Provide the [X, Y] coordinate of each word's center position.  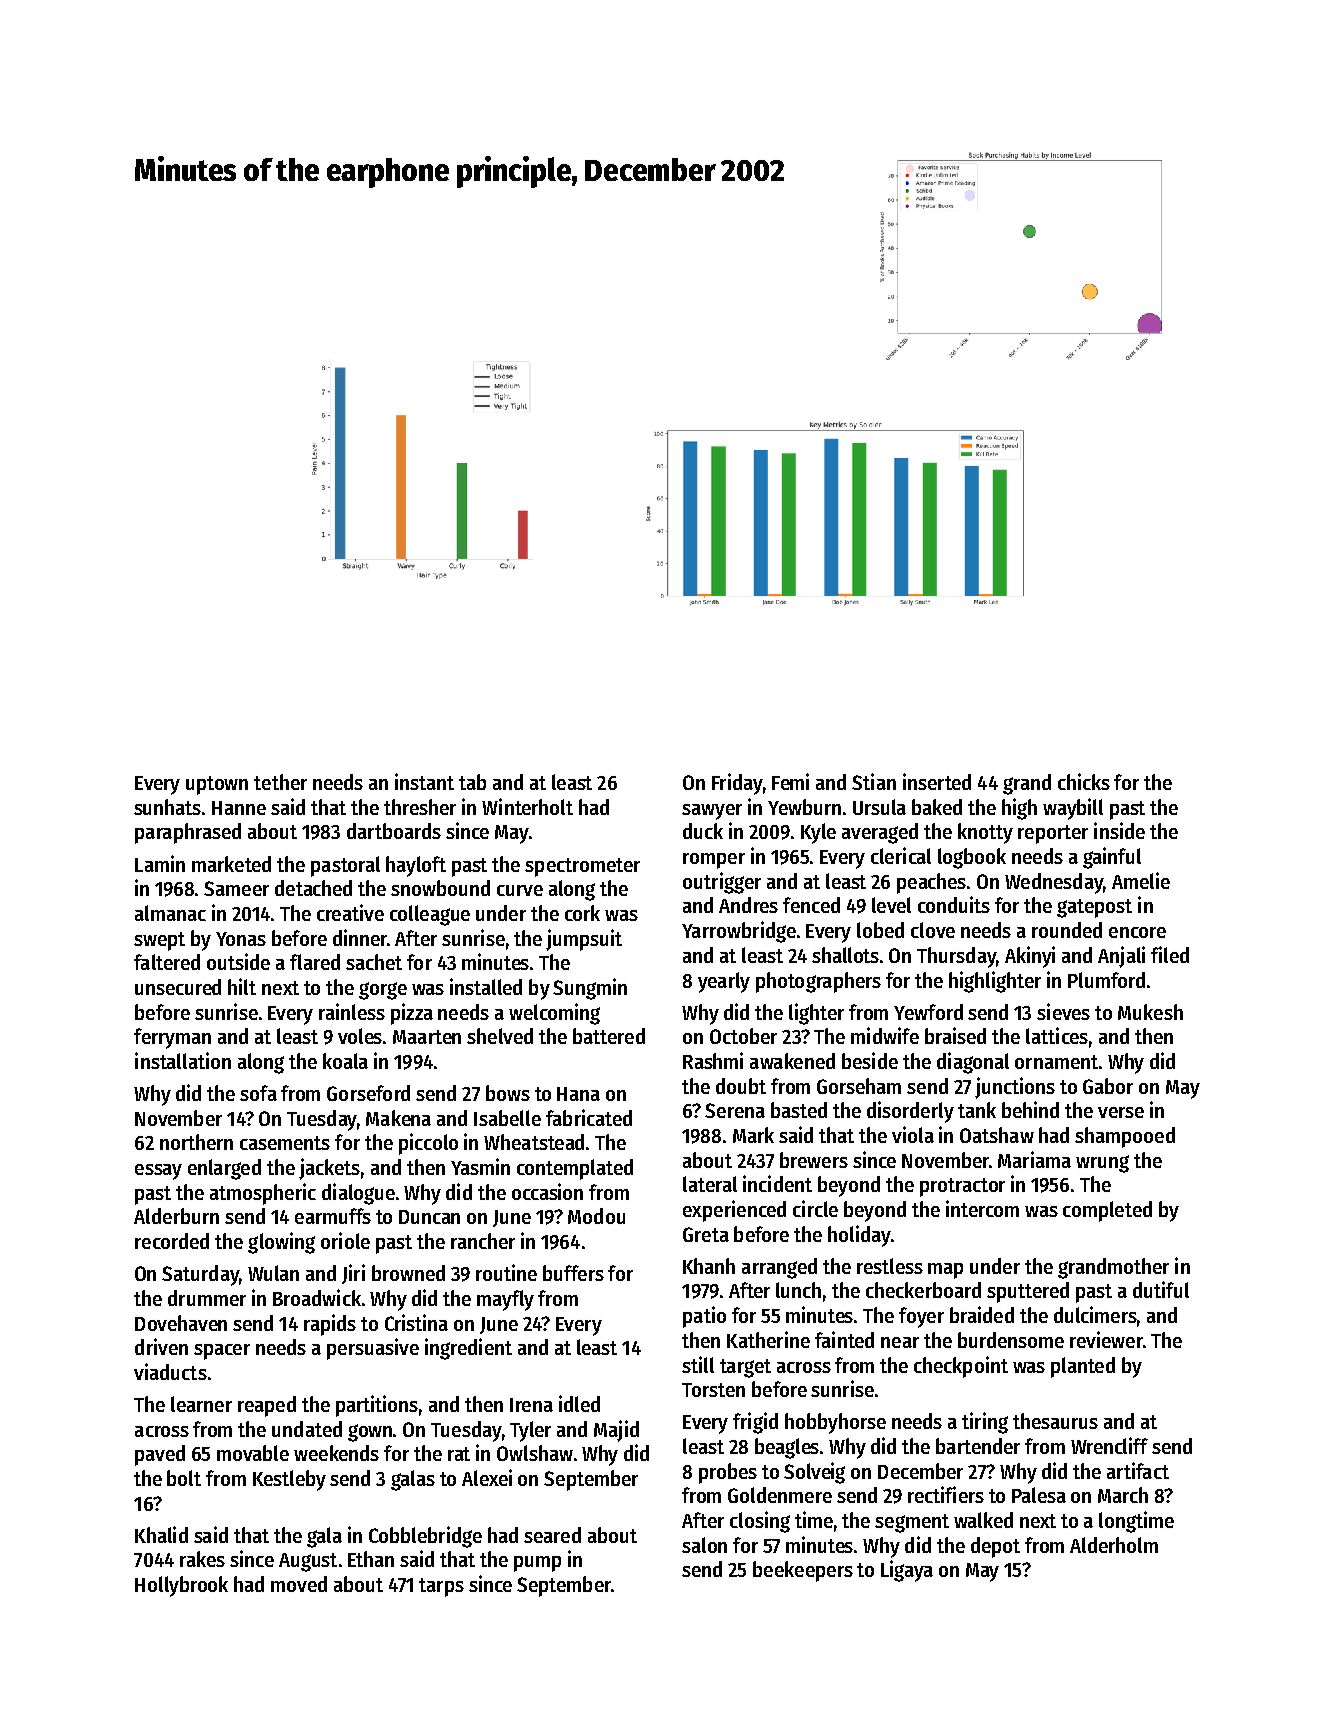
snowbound [440, 888]
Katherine [768, 1339]
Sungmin [590, 989]
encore [1137, 932]
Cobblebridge [425, 1537]
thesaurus [1055, 1421]
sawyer [712, 812]
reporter [1053, 834]
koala [345, 1061]
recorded [172, 1241]
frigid [755, 1423]
